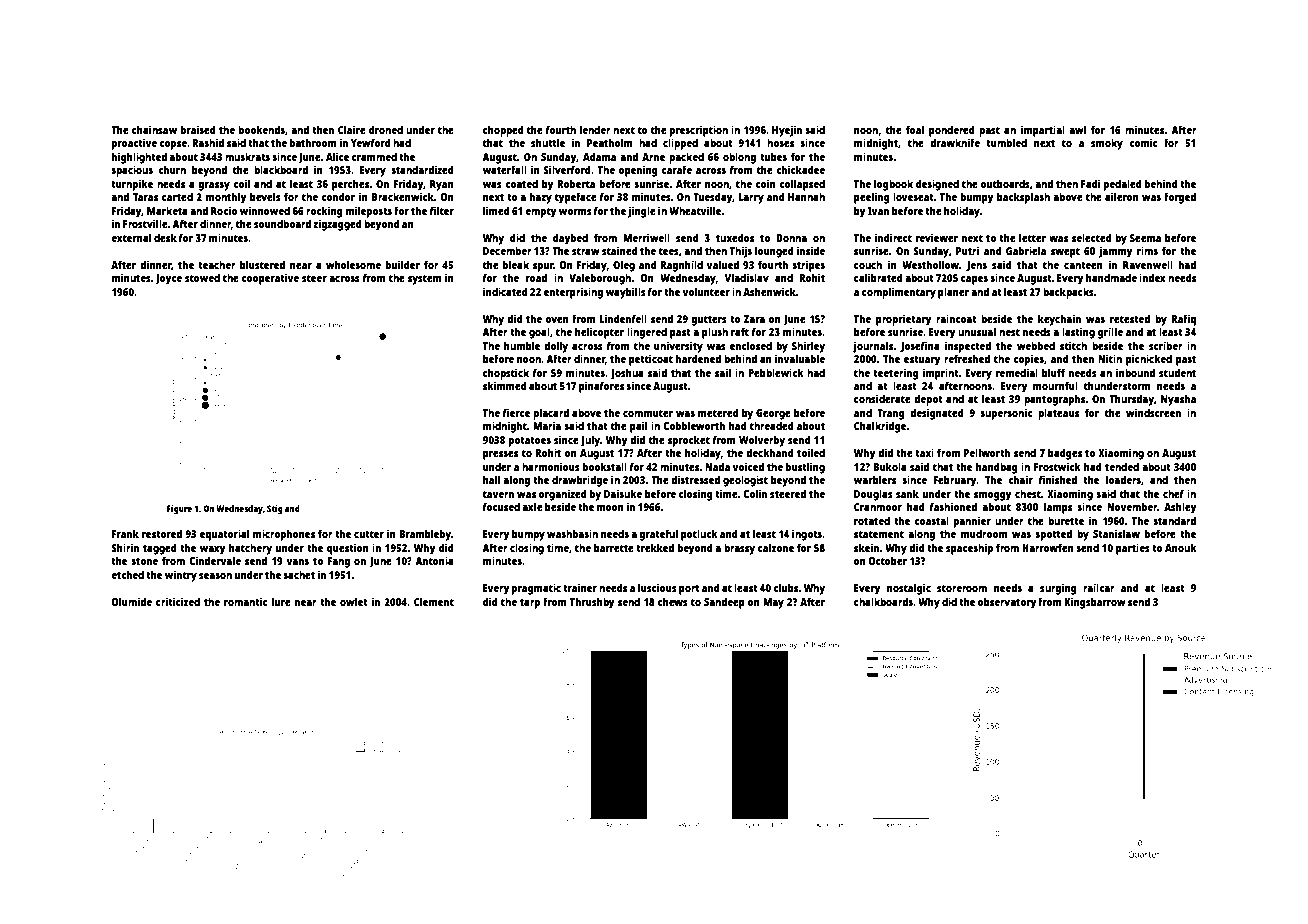  I want to click on Lindenfell, so click(623, 318).
